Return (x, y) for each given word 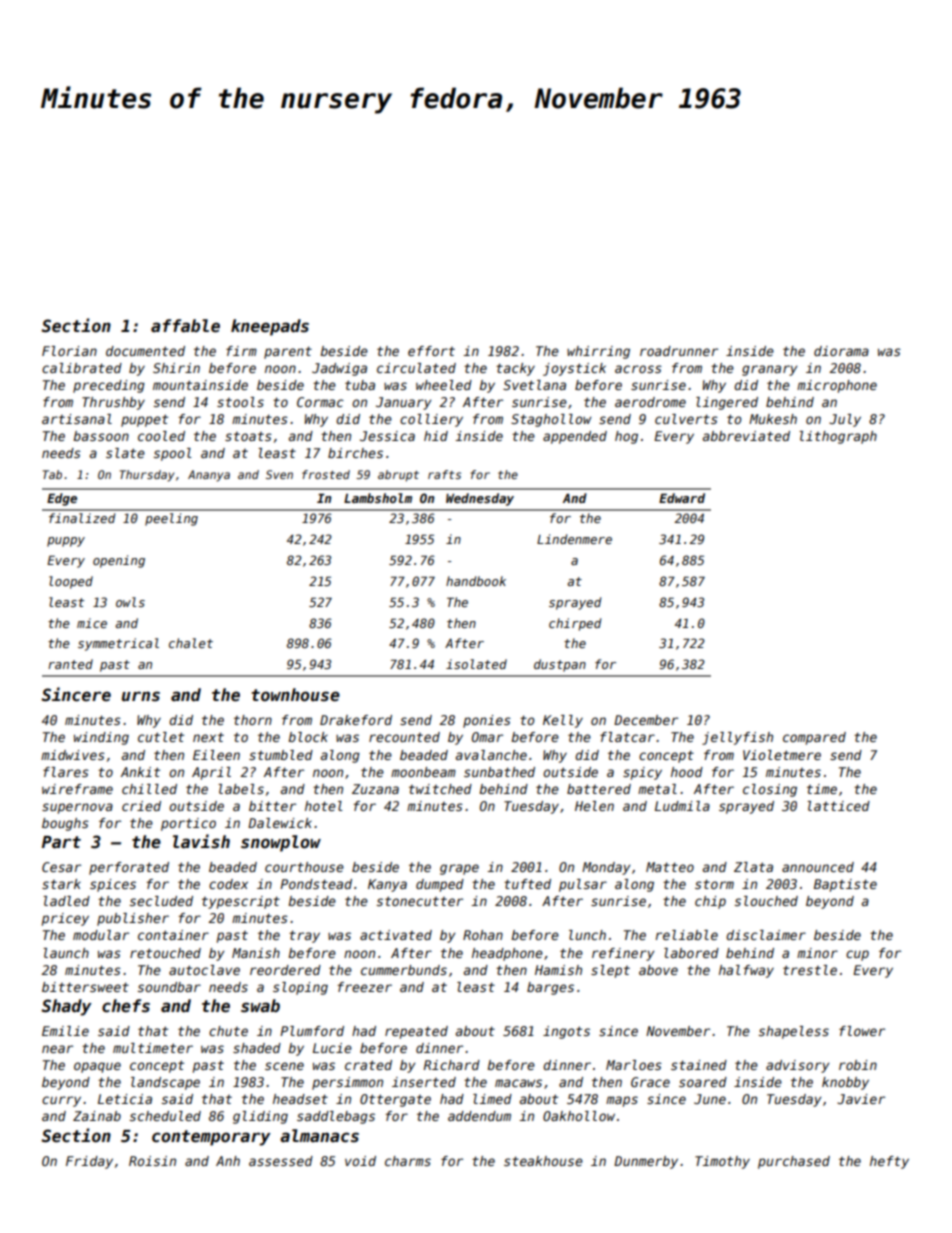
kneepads (270, 327)
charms (408, 1161)
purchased (794, 1162)
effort (431, 351)
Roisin (152, 1161)
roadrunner (679, 351)
